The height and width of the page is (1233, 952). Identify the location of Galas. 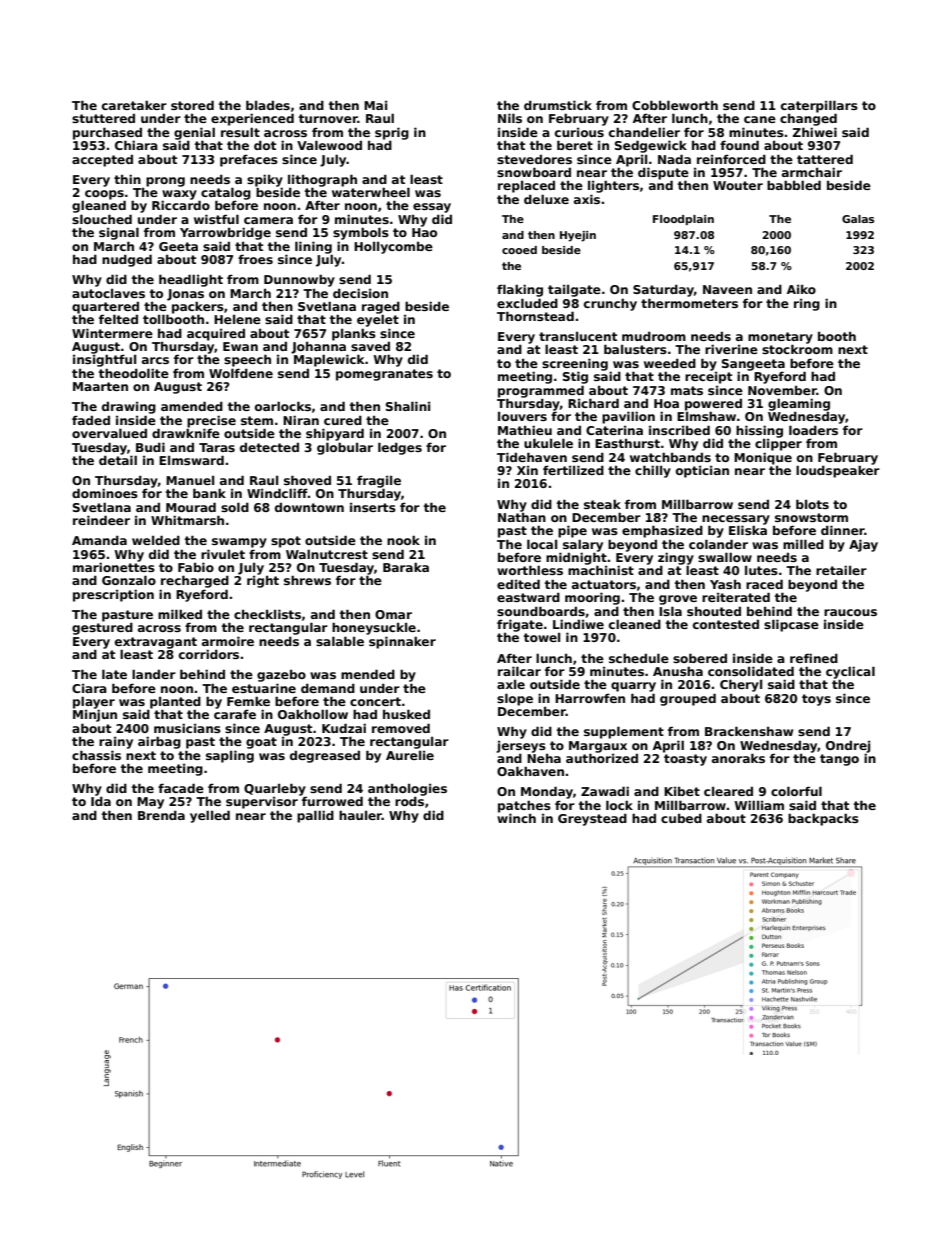
(858, 219).
